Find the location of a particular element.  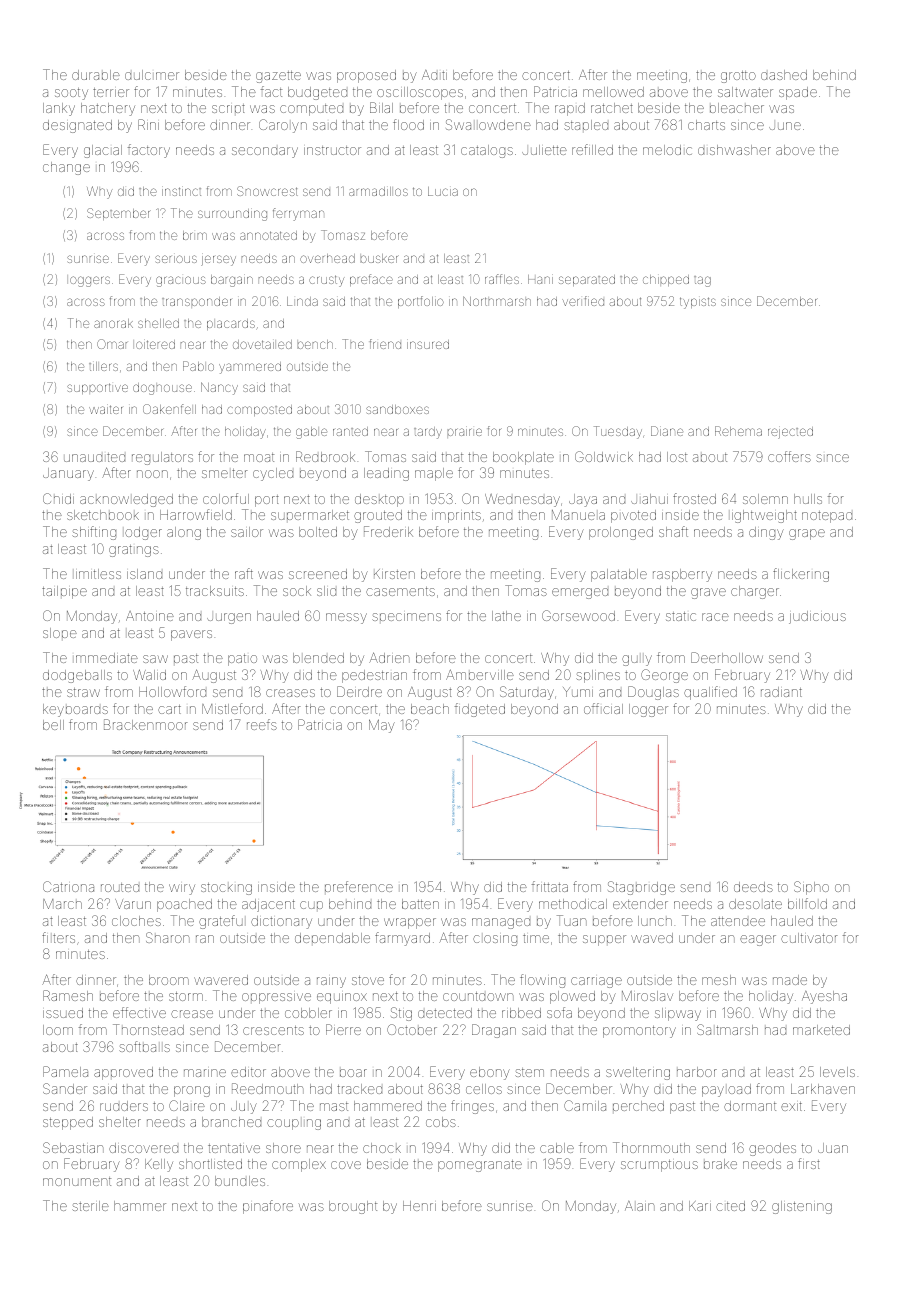

batten is located at coordinates (420, 904).
